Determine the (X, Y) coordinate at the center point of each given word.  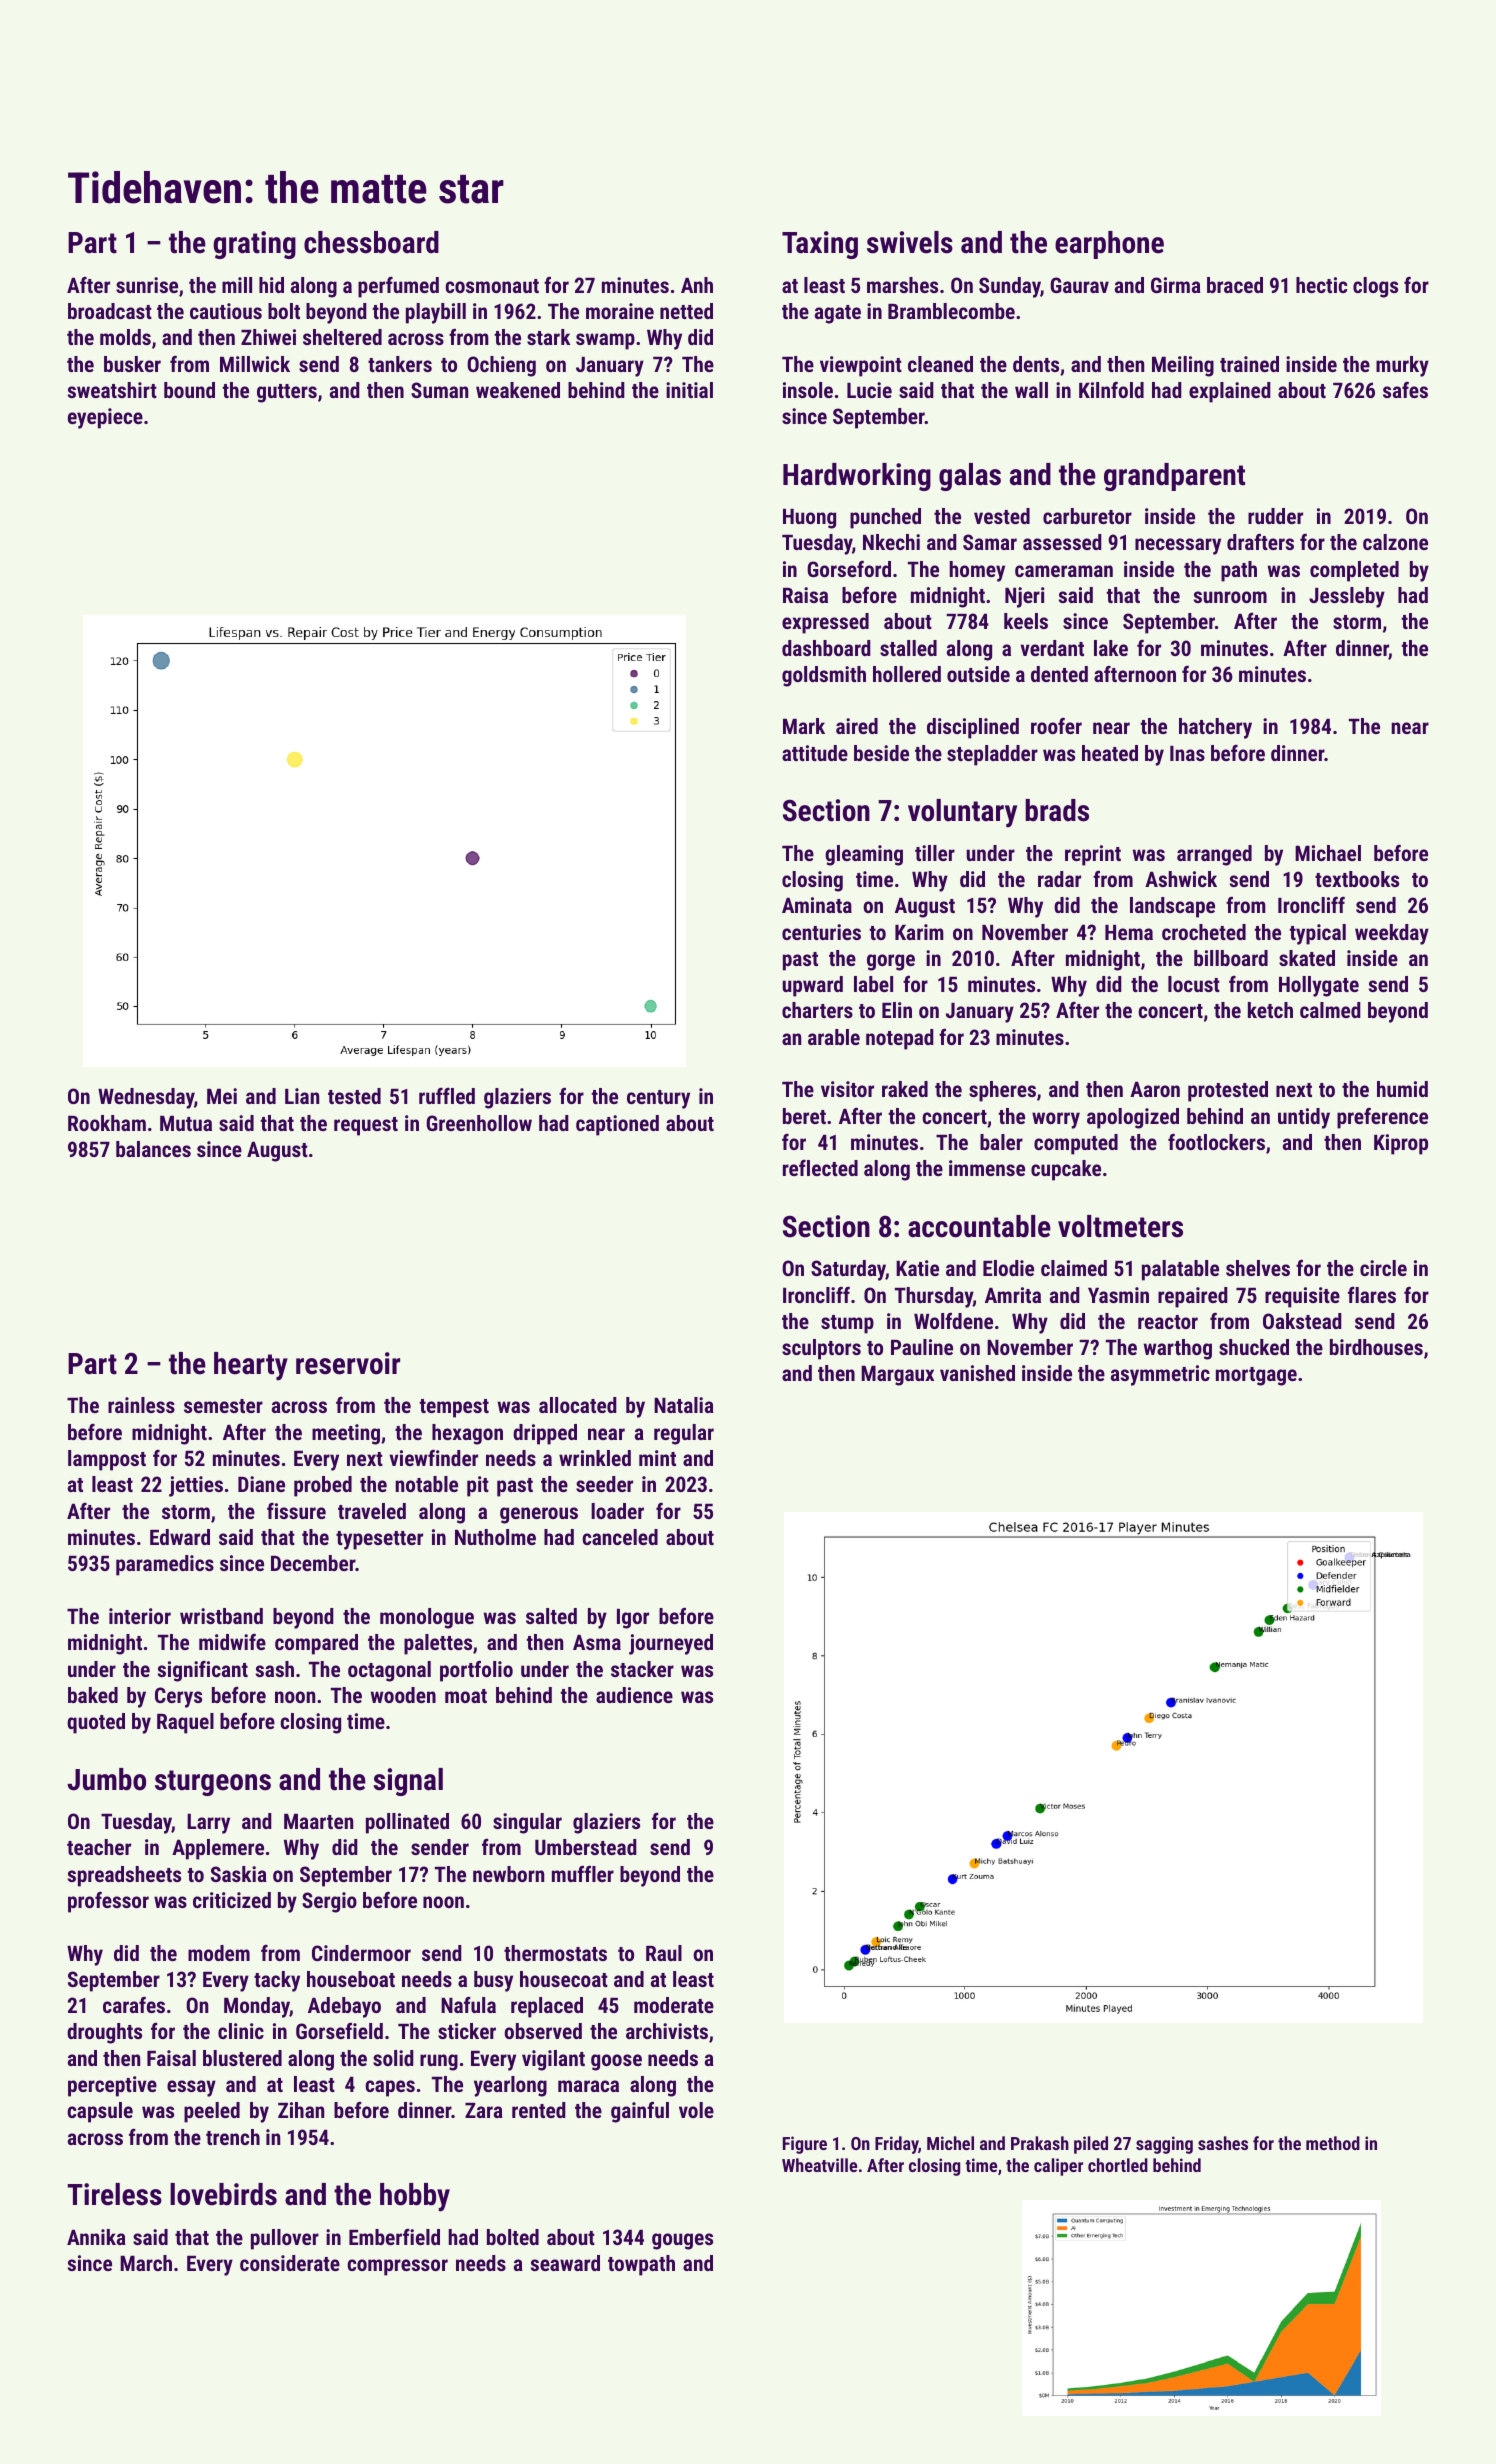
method (1333, 2143)
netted (686, 311)
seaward (565, 2263)
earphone (1109, 245)
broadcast (110, 311)
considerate (290, 2263)
